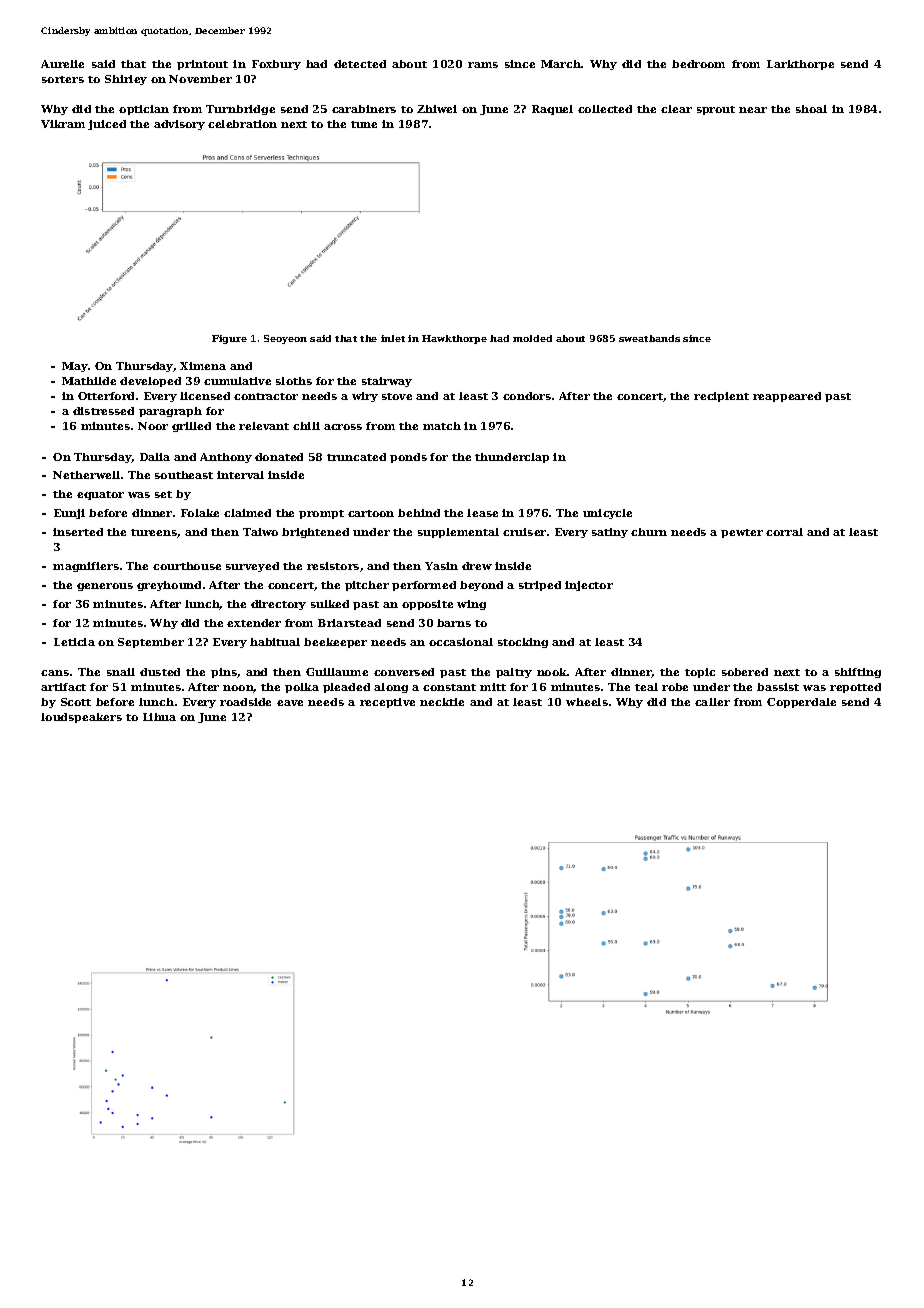  What do you see at coordinates (89, 381) in the document?
I see `Mathilde` at bounding box center [89, 381].
